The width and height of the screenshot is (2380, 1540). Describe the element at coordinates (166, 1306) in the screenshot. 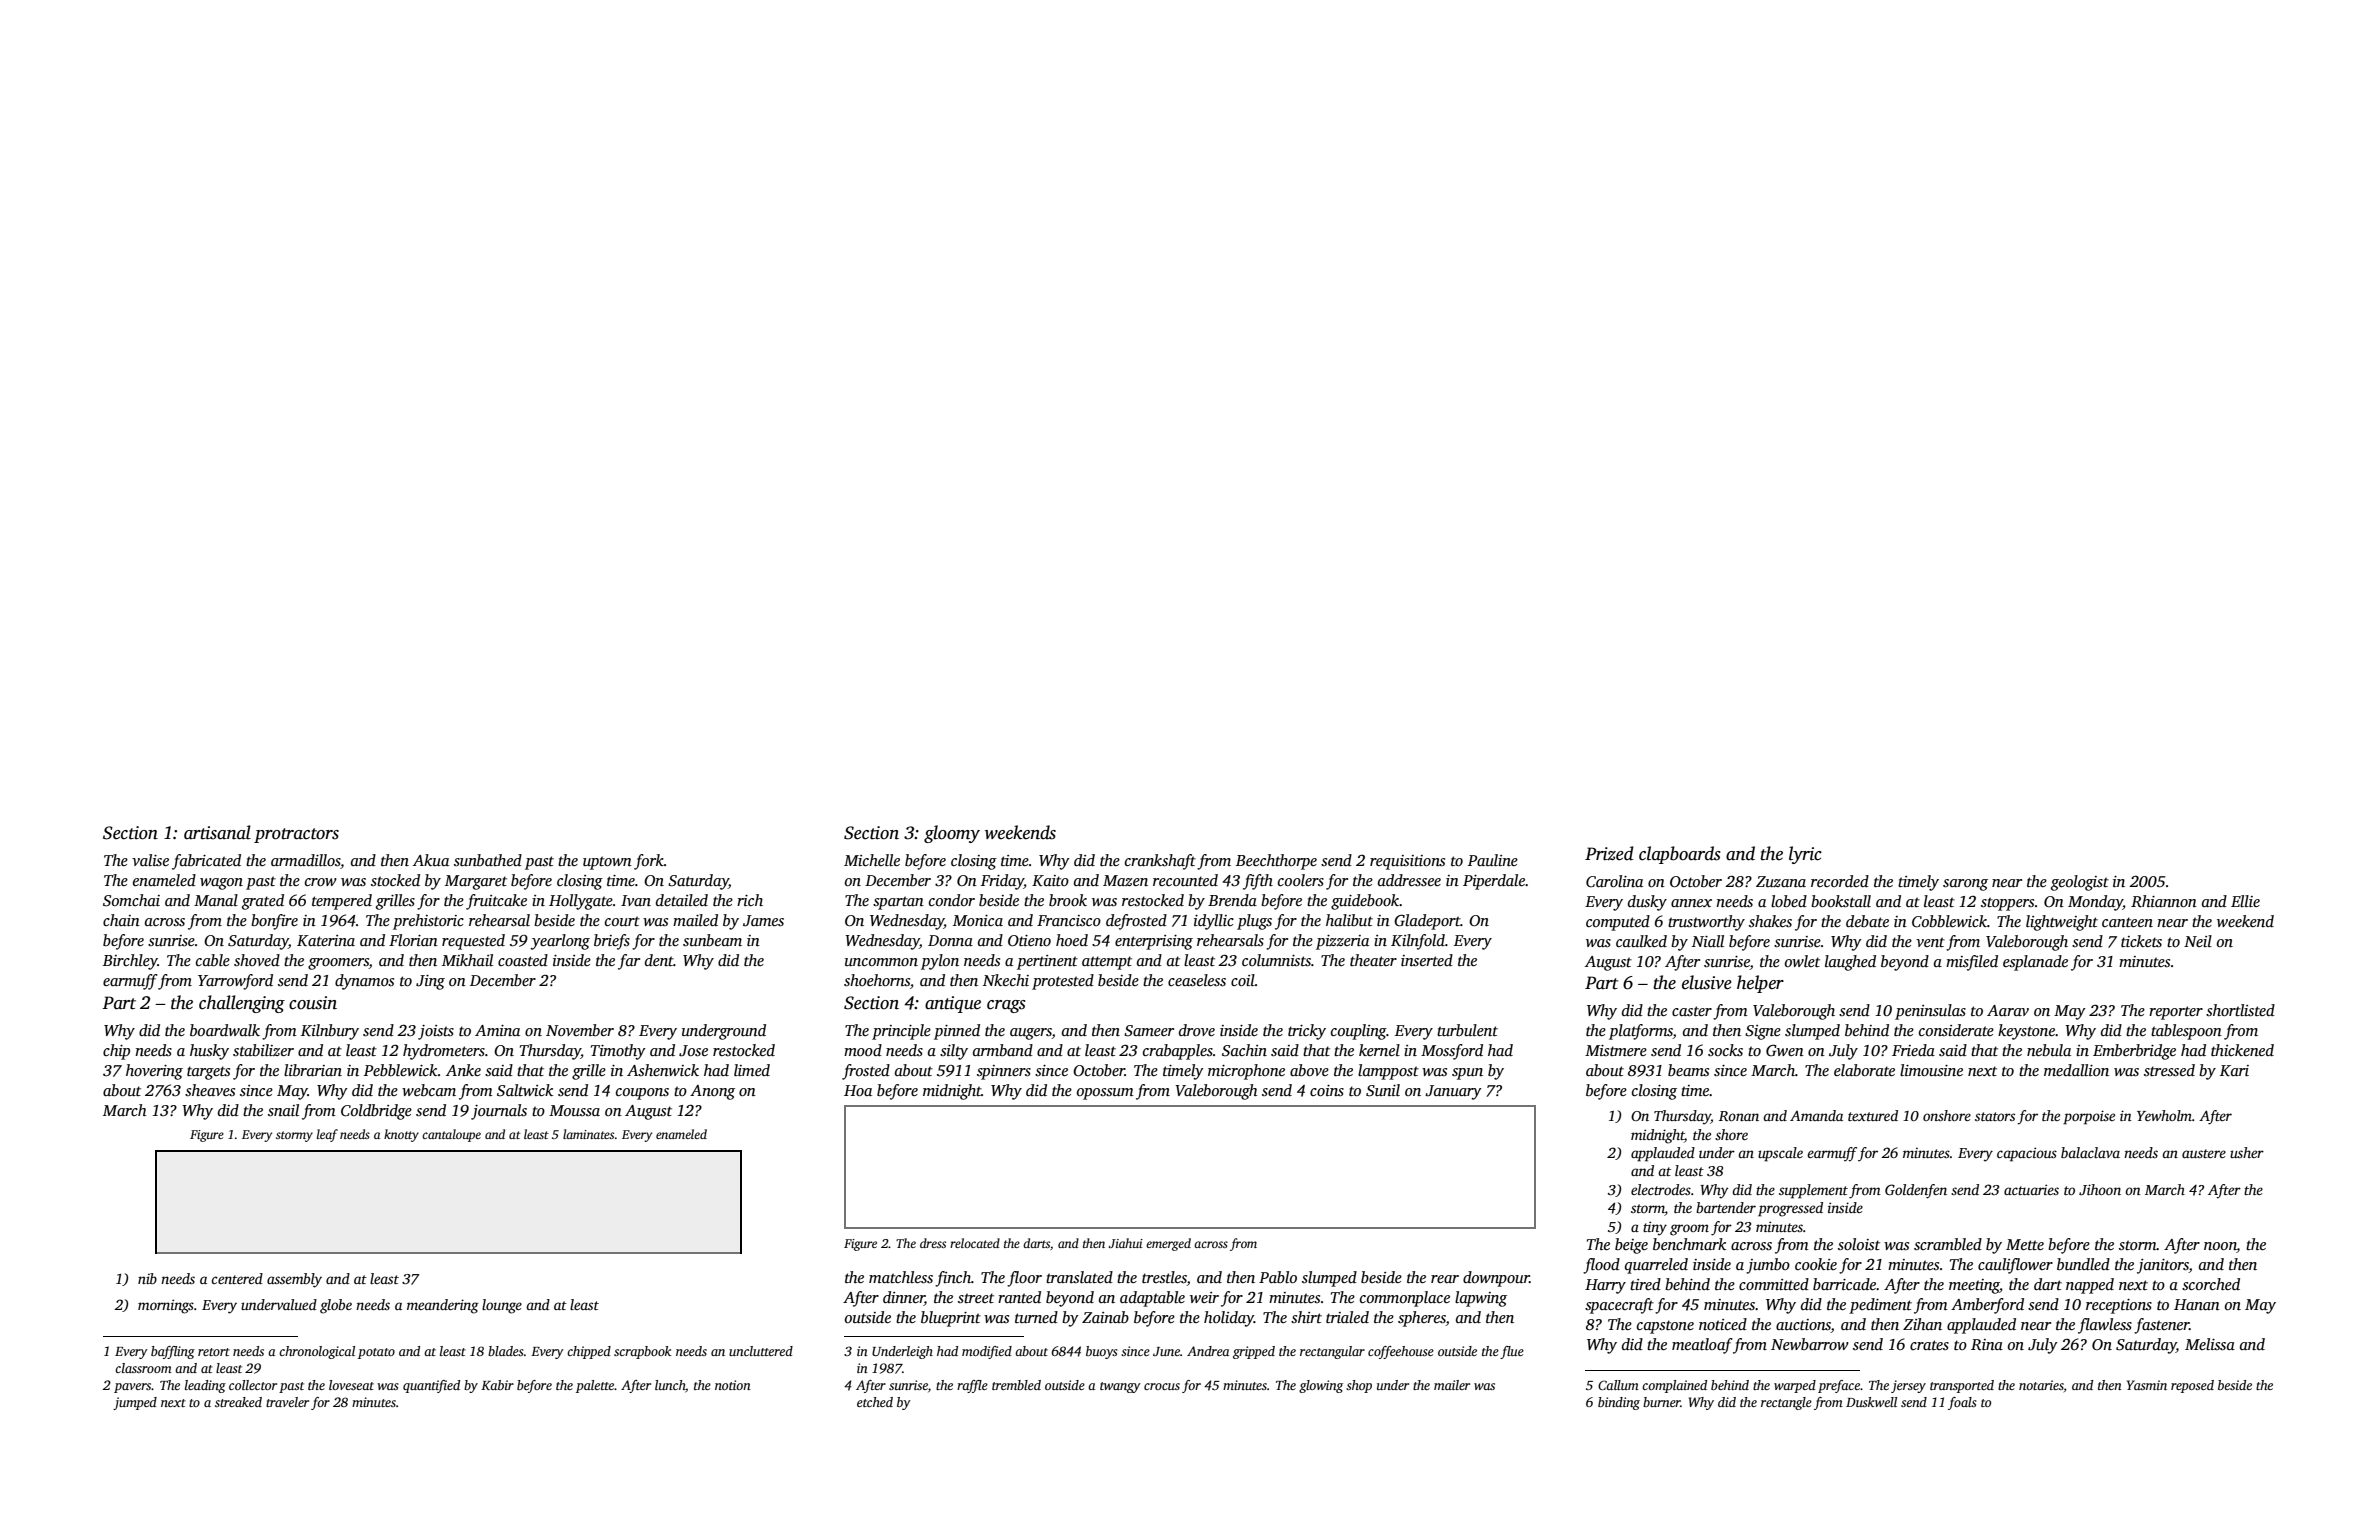

I see `mornings` at that location.
